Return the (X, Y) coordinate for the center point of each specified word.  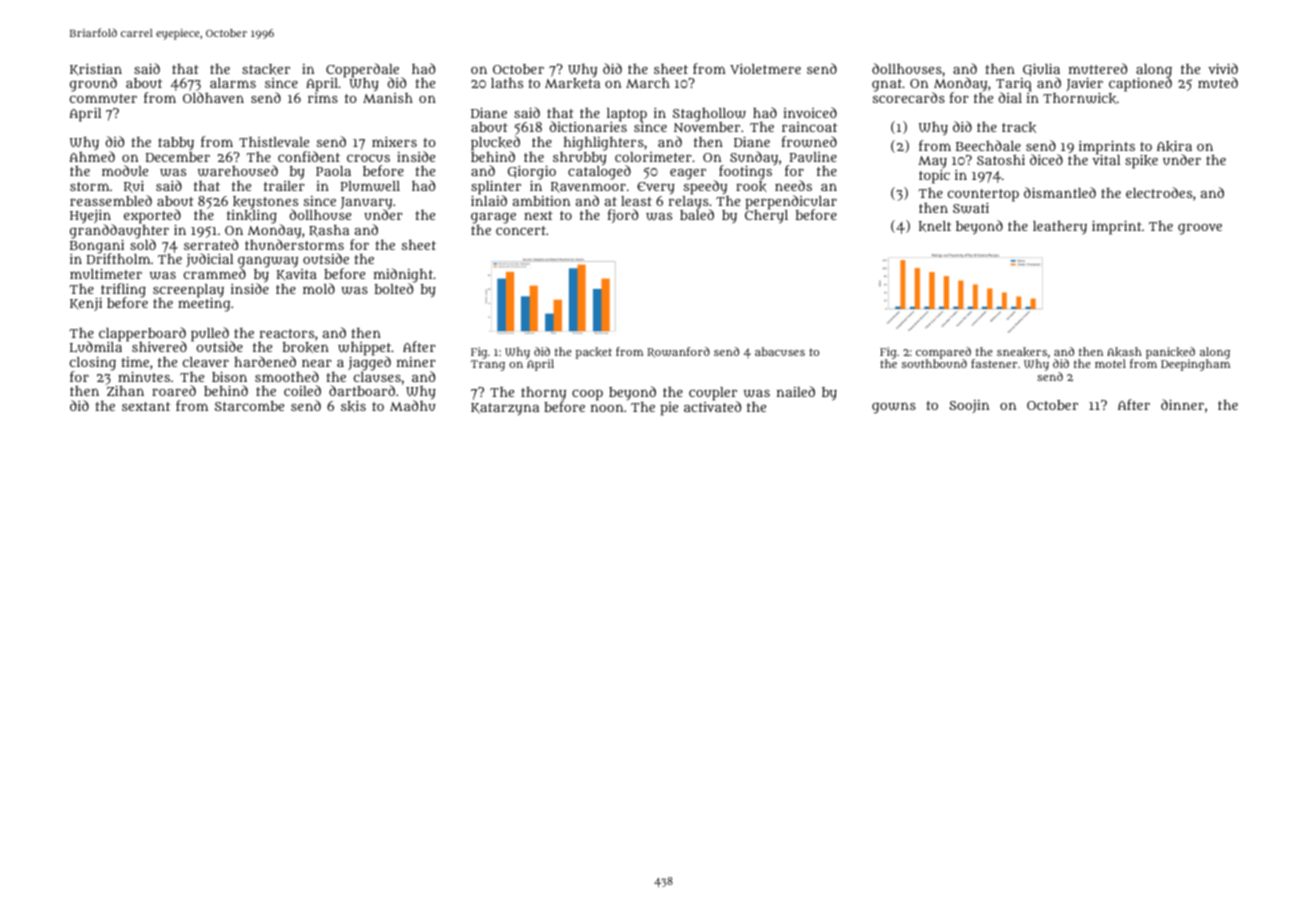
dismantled (1060, 192)
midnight (403, 275)
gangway (268, 262)
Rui (134, 187)
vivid (1223, 68)
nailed (796, 391)
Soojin (969, 406)
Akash (1124, 352)
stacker (266, 69)
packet (594, 353)
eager (688, 174)
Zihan (125, 391)
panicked (1170, 353)
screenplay (188, 291)
